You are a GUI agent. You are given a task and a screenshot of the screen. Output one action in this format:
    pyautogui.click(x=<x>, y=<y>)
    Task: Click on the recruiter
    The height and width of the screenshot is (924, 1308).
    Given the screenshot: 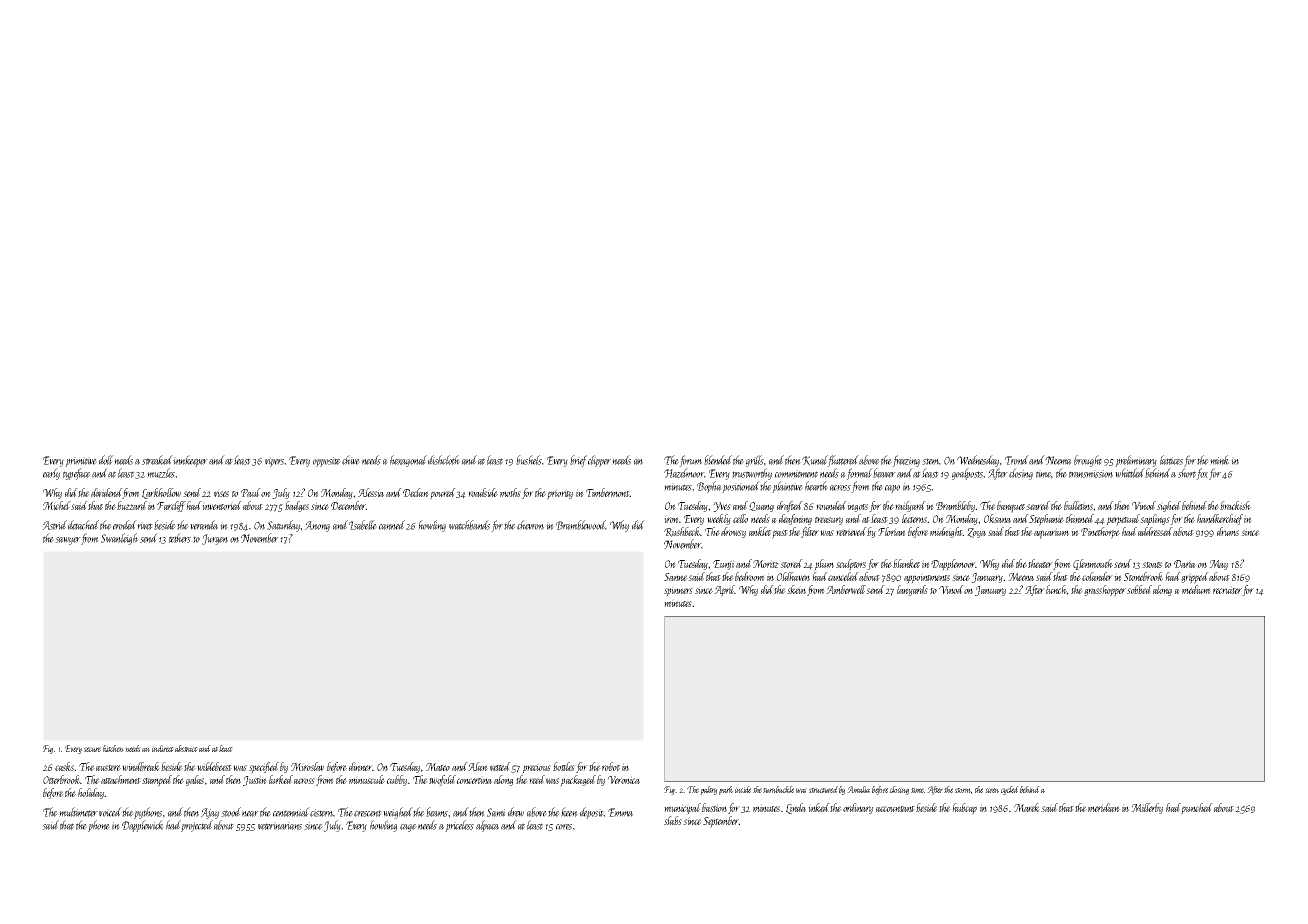 What is the action you would take?
    pyautogui.click(x=1227, y=590)
